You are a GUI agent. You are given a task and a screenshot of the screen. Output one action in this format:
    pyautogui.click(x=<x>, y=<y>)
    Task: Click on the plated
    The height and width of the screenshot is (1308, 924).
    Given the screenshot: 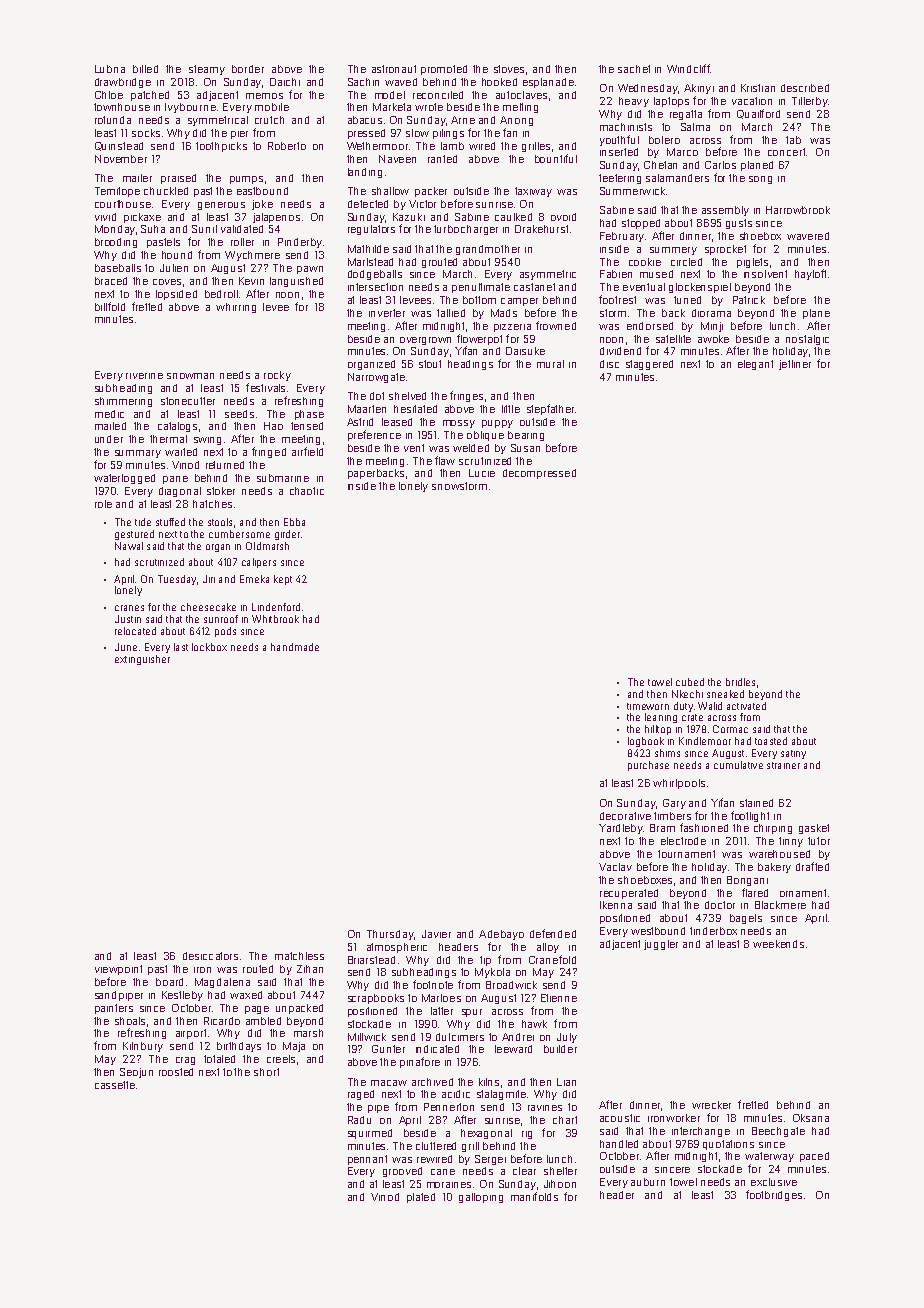 What is the action you would take?
    pyautogui.click(x=421, y=1198)
